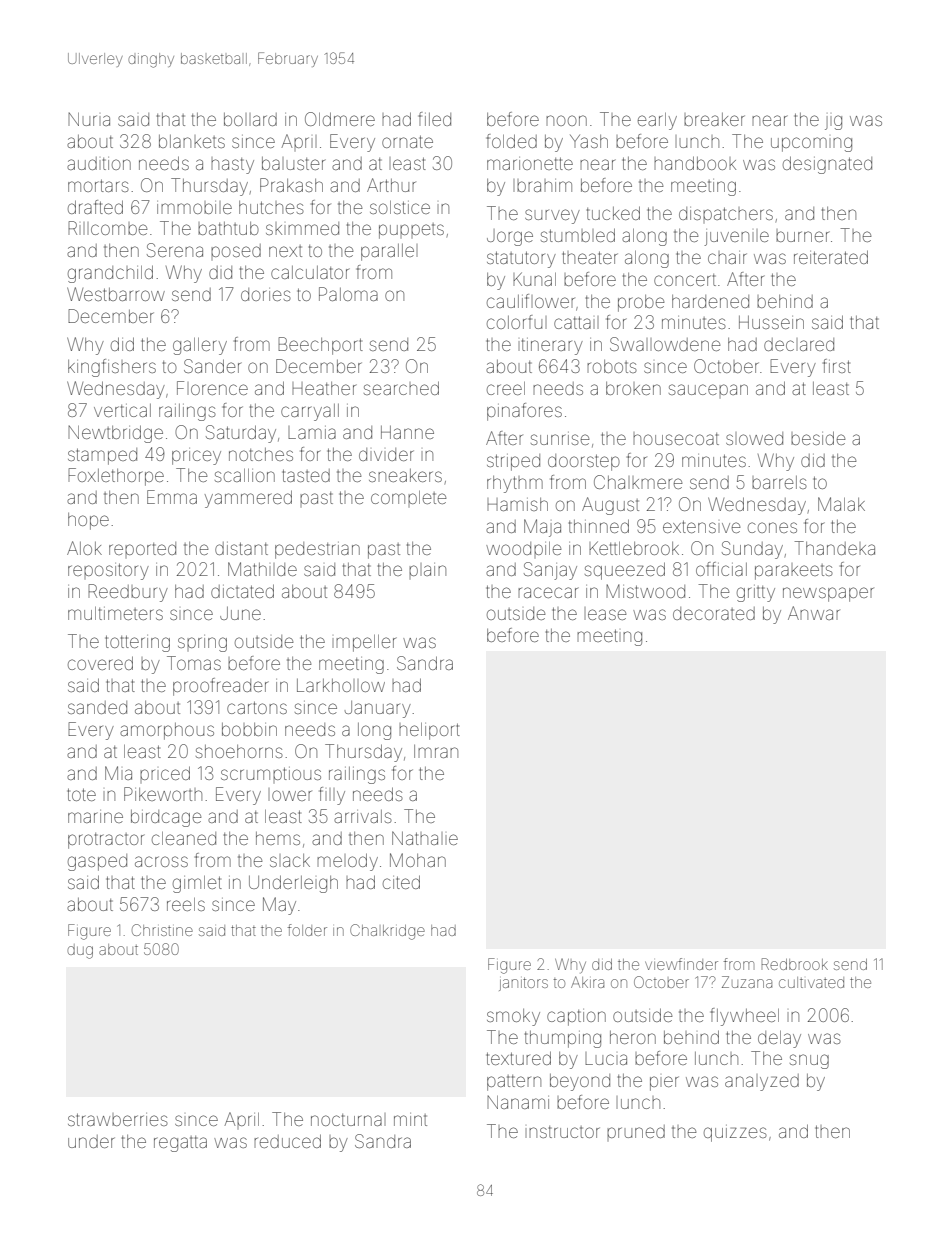 The width and height of the document is (952, 1233). What do you see at coordinates (799, 344) in the document?
I see `declared` at bounding box center [799, 344].
